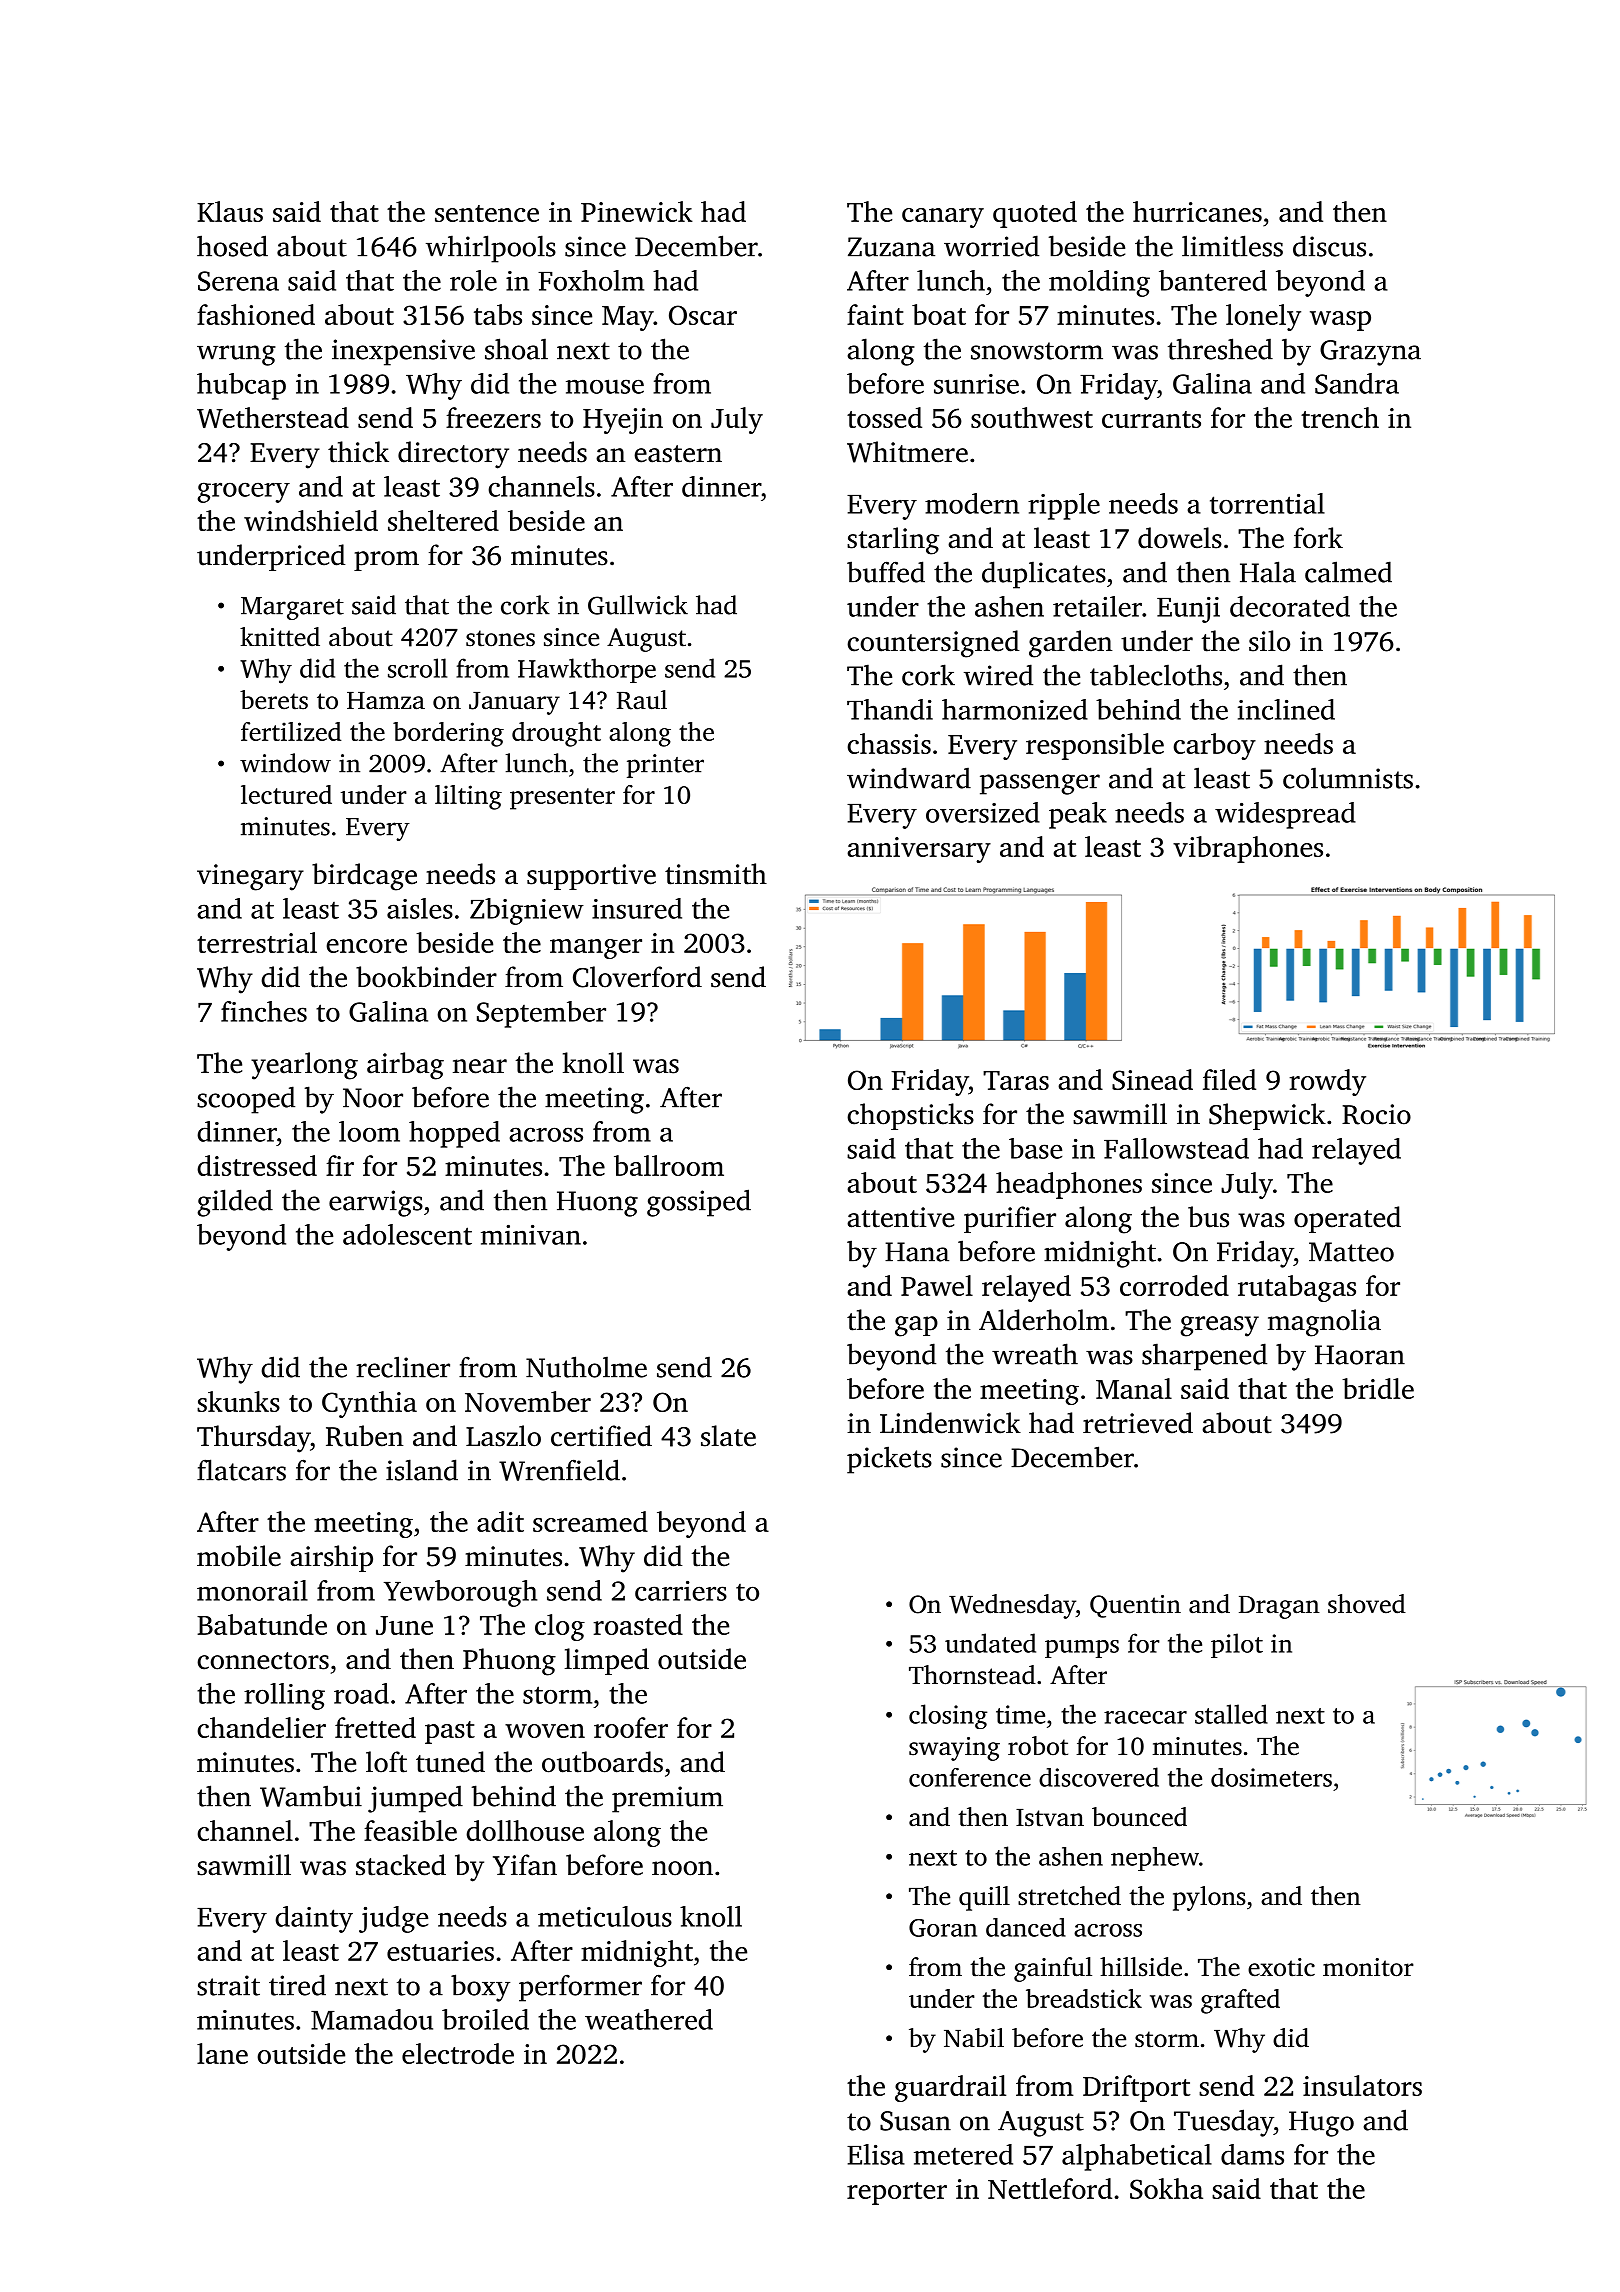 The image size is (1620, 2292). Describe the element at coordinates (972, 1675) in the image. I see `Thornstead` at that location.
